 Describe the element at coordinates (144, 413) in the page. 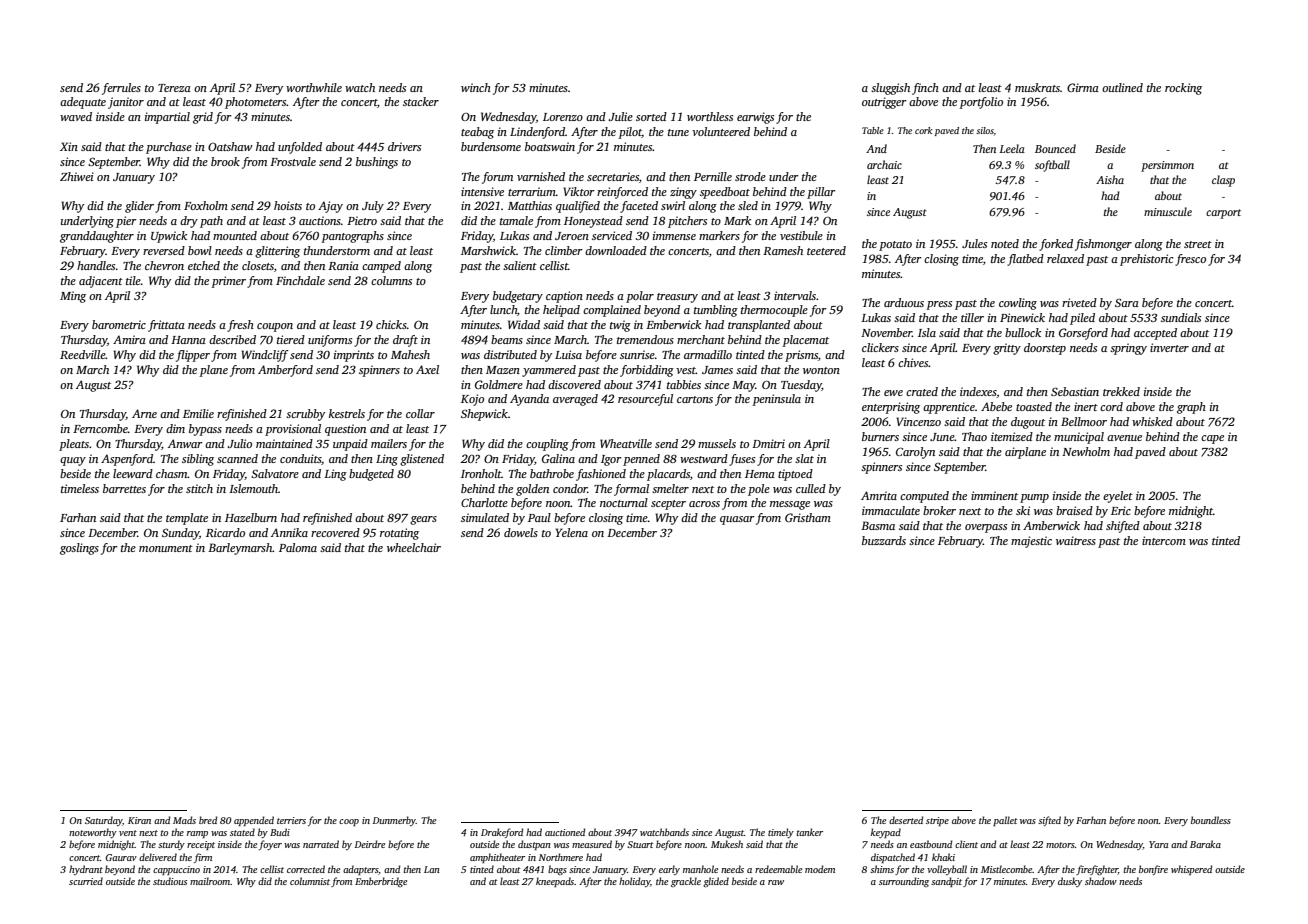

I see `Arne` at that location.
